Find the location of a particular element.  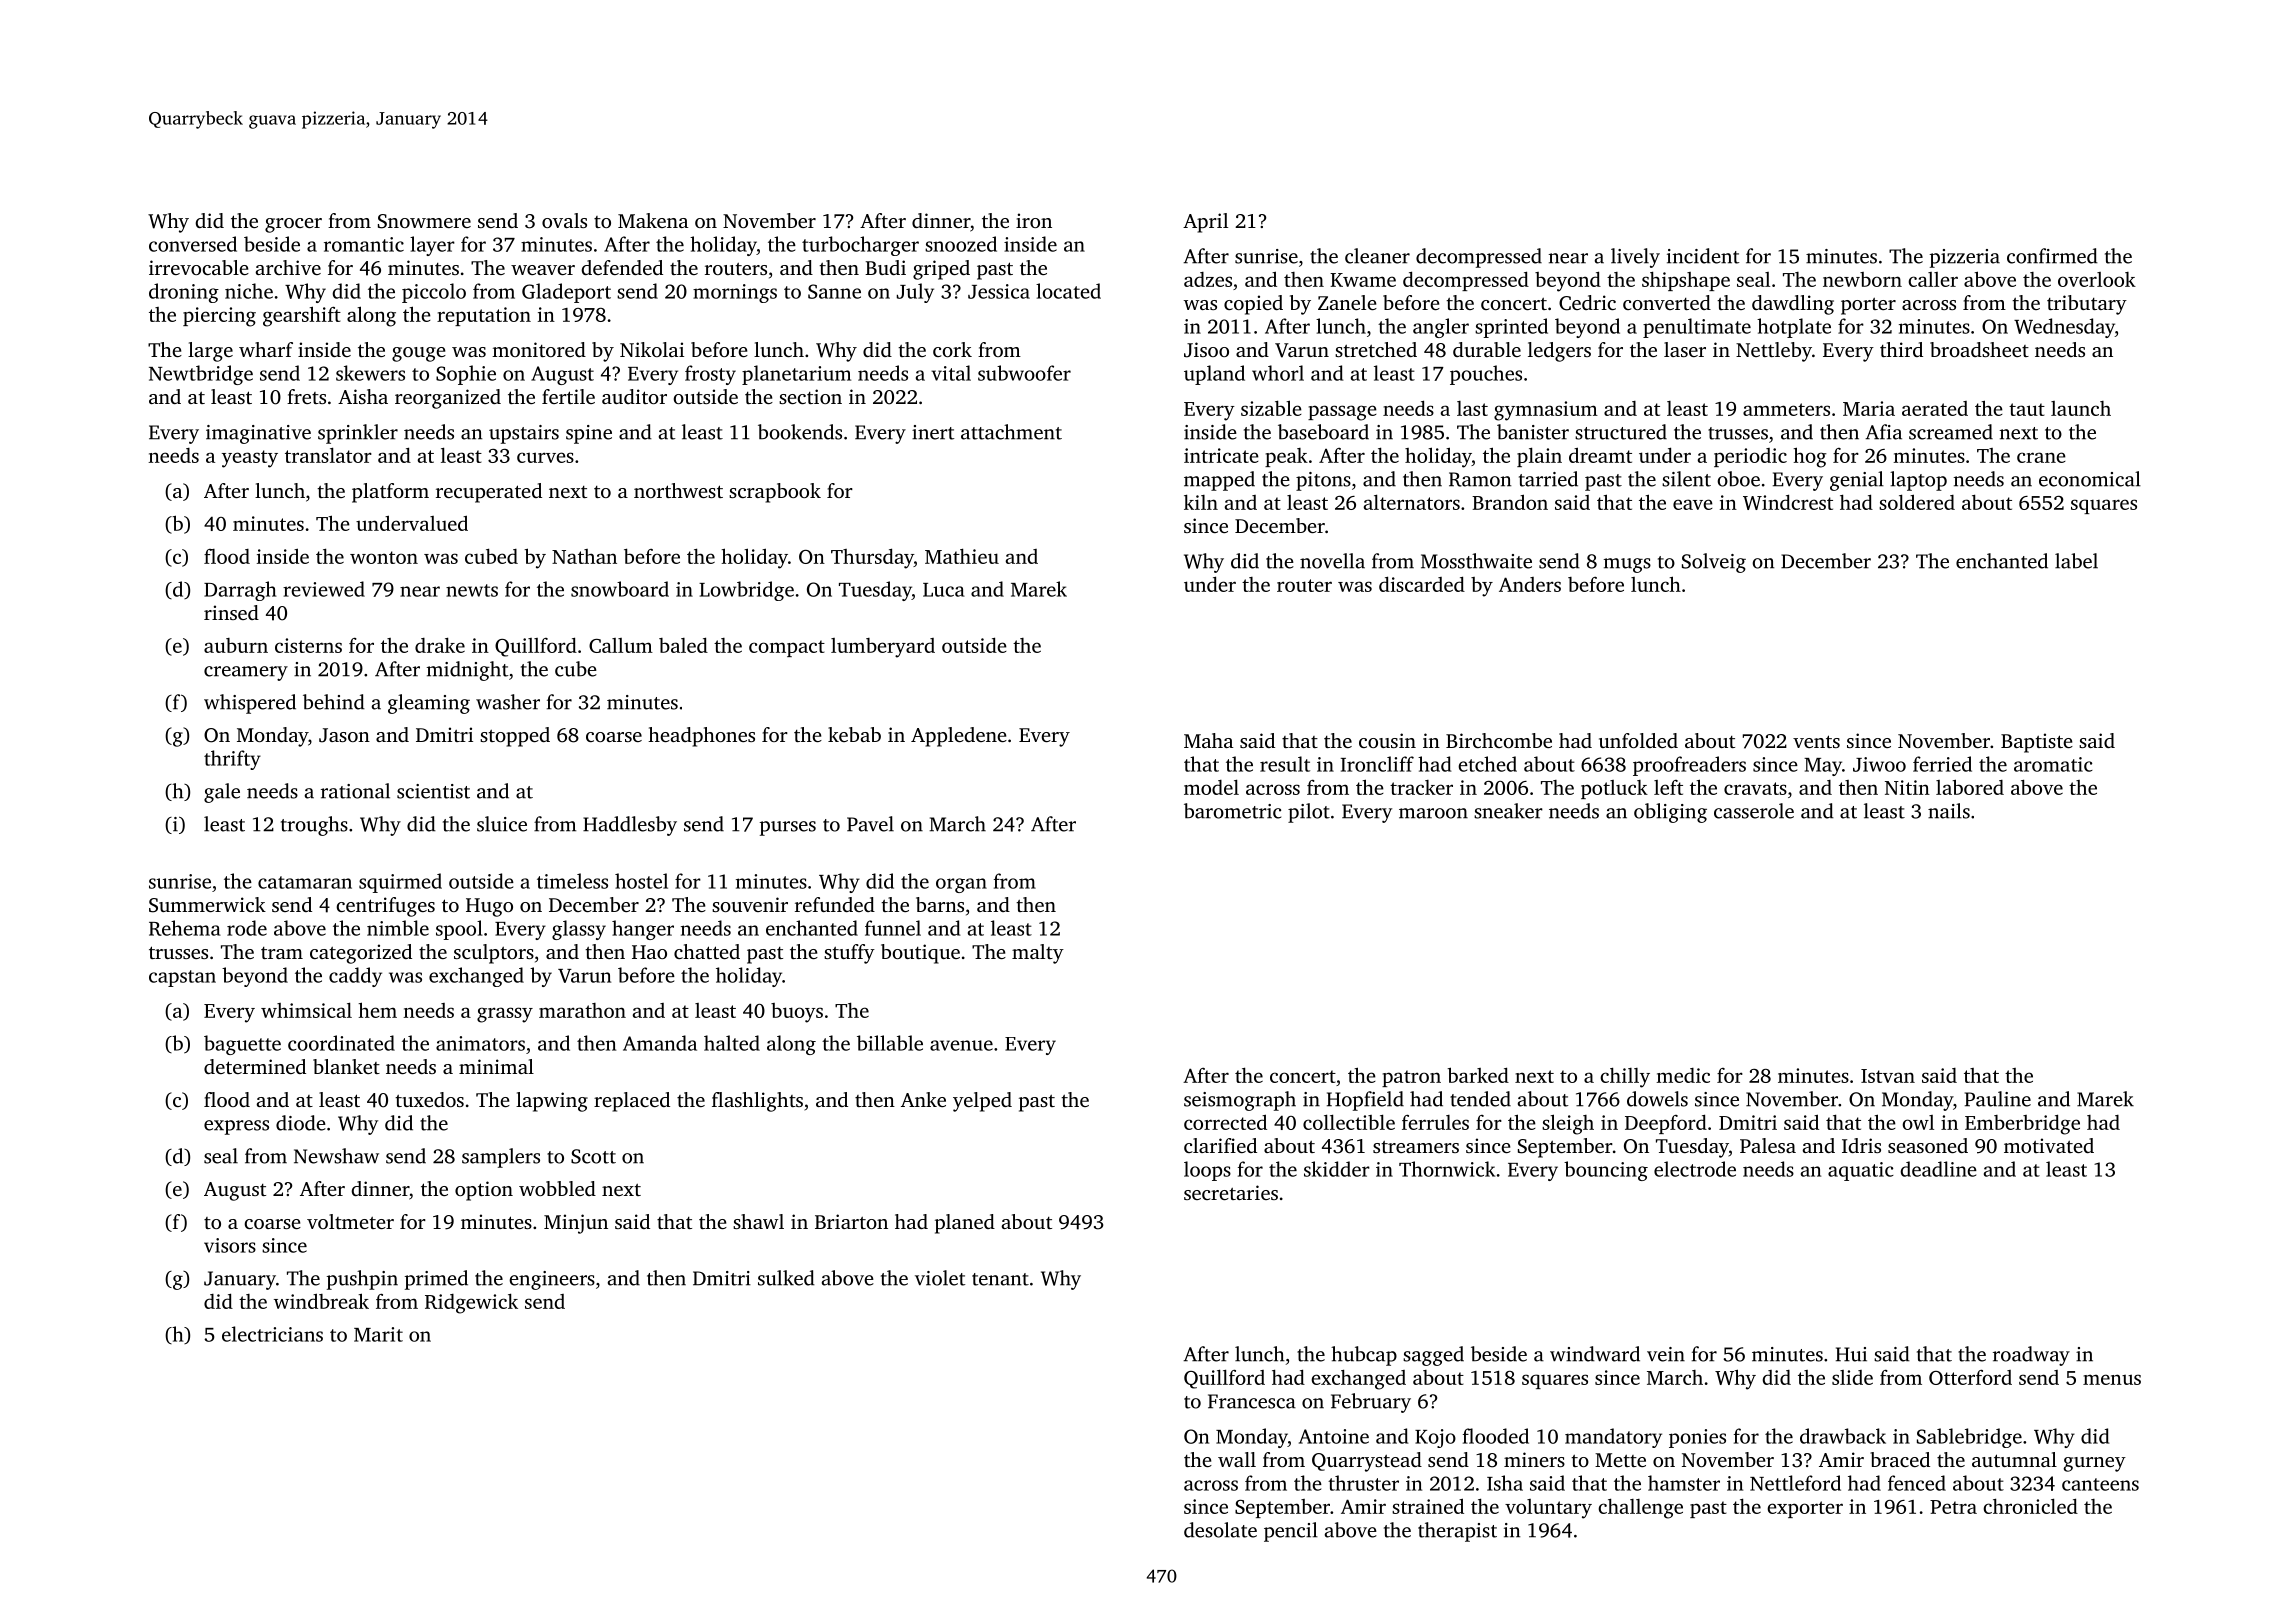

Lowbridge is located at coordinates (746, 591).
